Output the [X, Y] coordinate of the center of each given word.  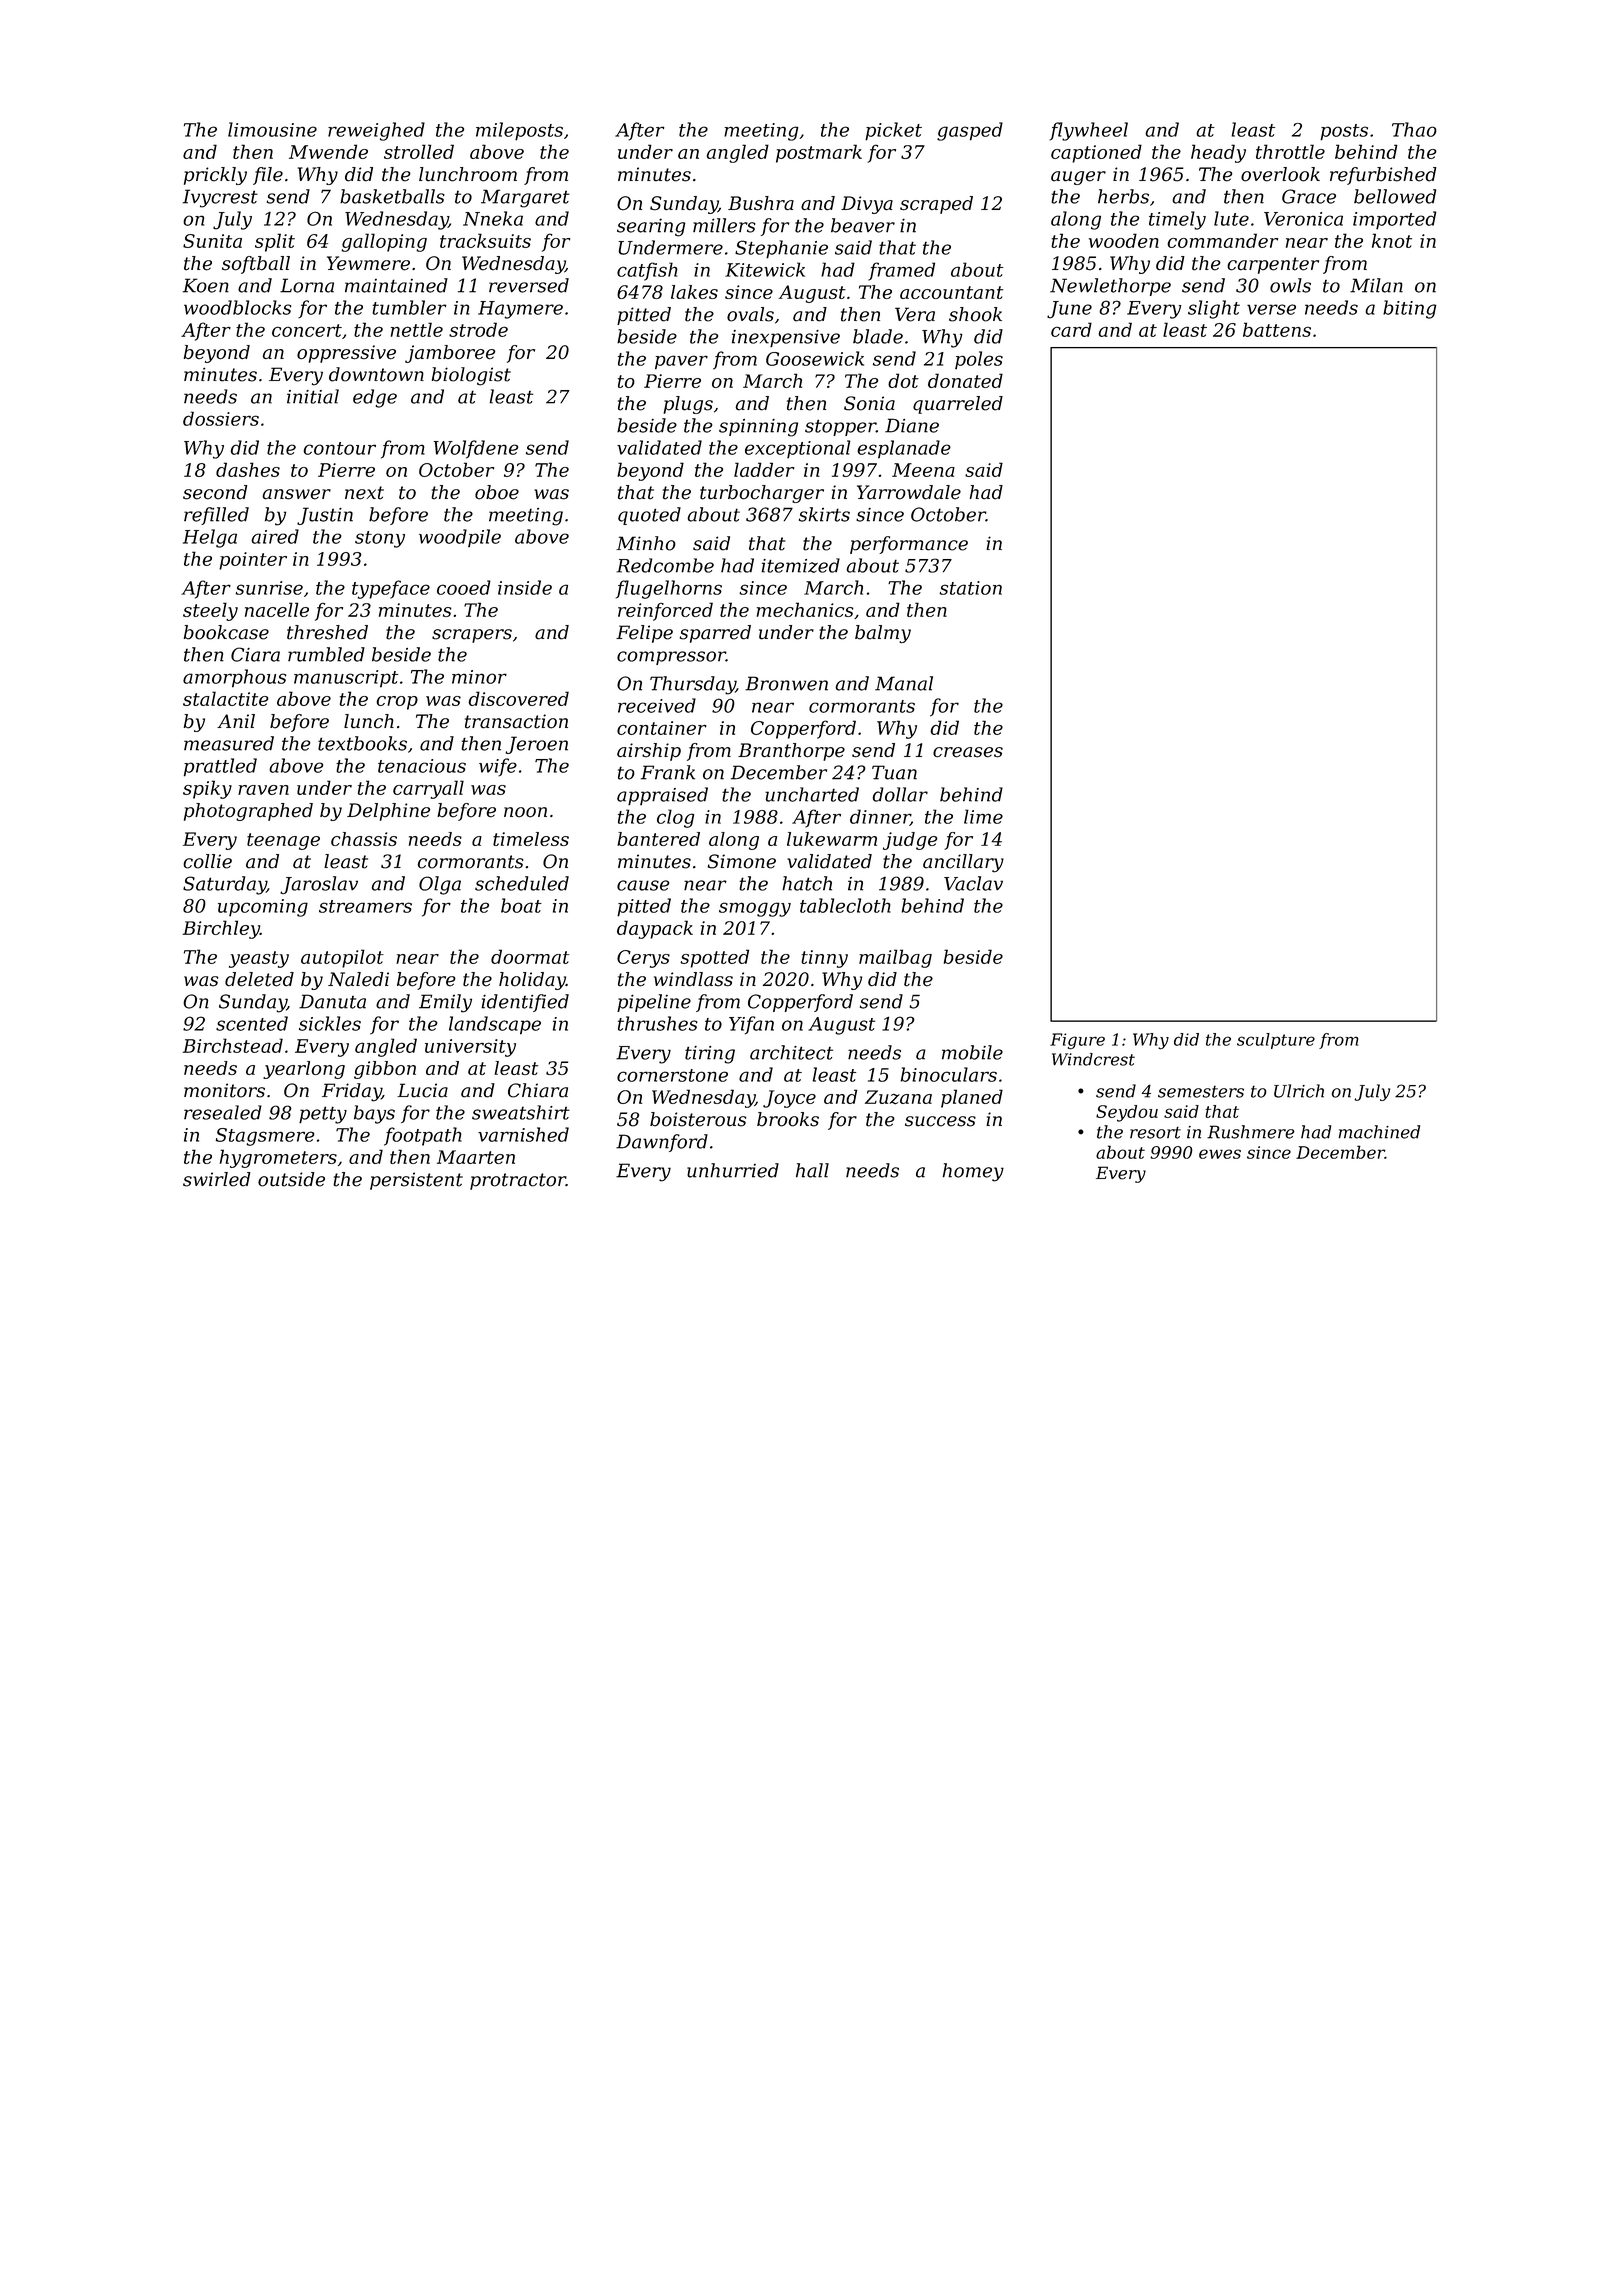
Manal [904, 683]
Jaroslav [319, 885]
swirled [217, 1179]
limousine [272, 129]
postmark [819, 153]
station [970, 588]
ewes [1220, 1154]
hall [812, 1170]
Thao [1414, 129]
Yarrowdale [909, 492]
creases [968, 752]
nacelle [277, 609]
